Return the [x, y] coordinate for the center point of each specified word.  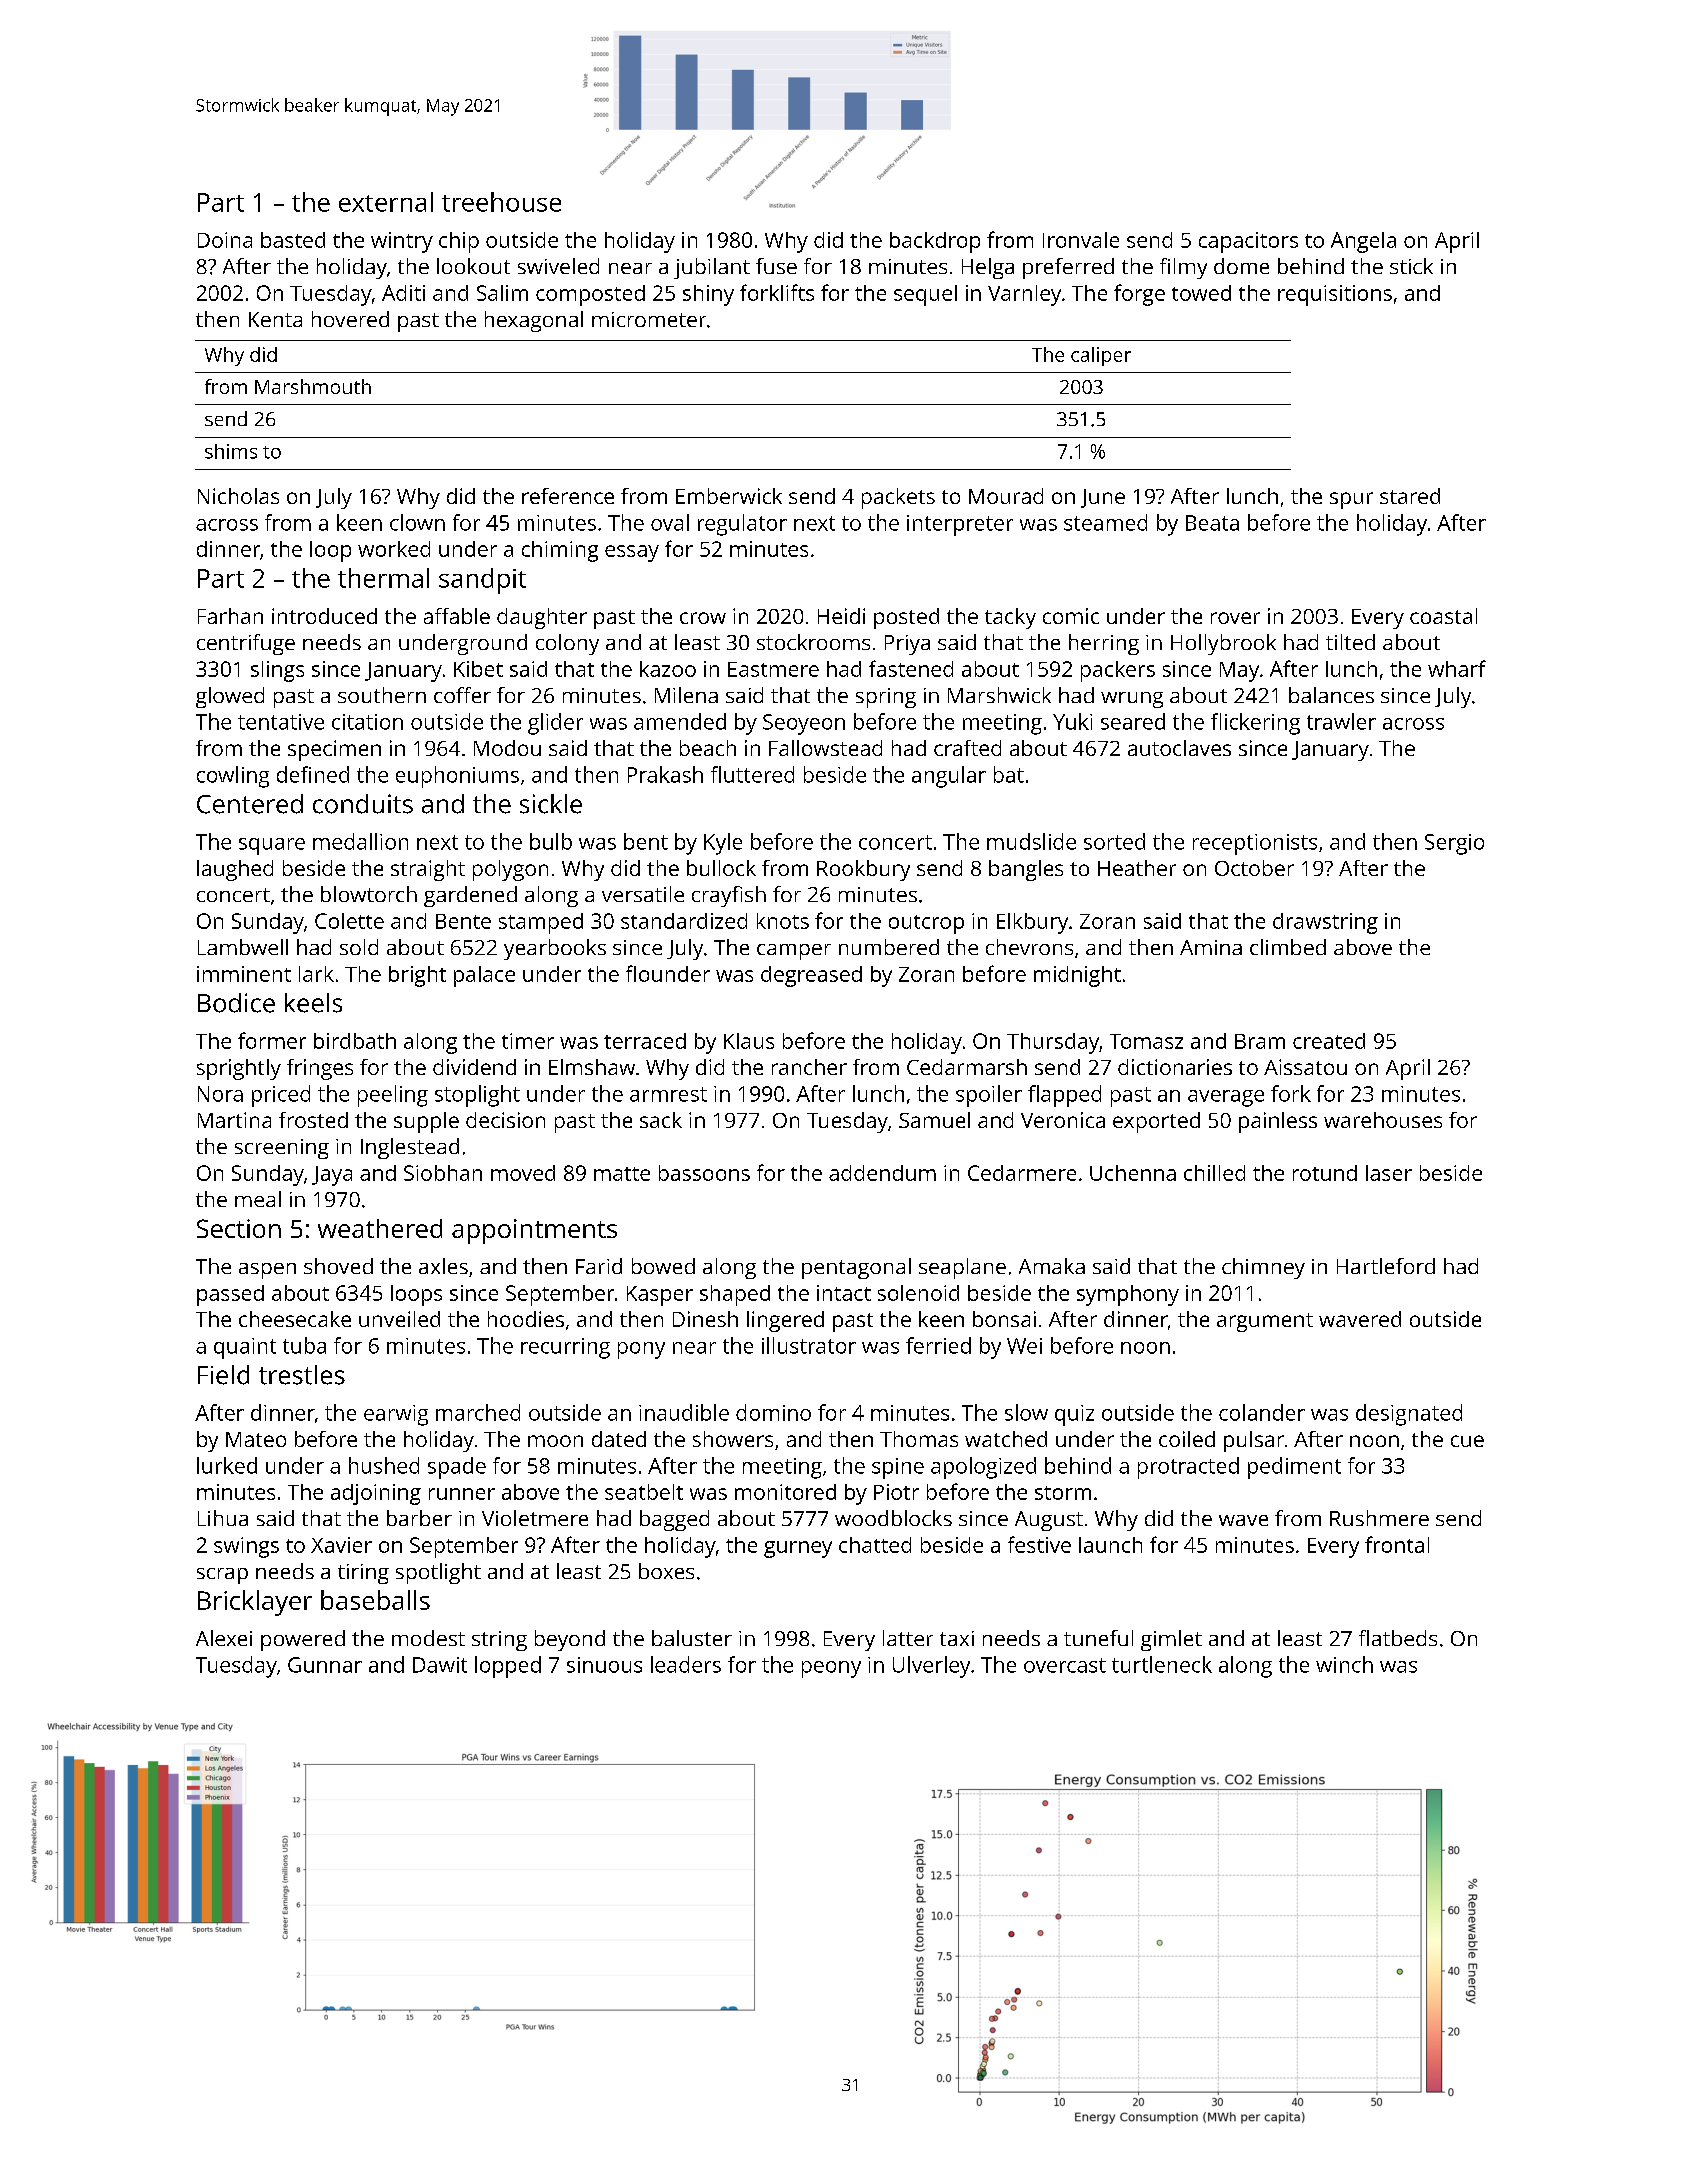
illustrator [809, 1345]
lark [316, 974]
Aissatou [1305, 1067]
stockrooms [813, 642]
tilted [1350, 642]
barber [419, 1518]
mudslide [1031, 841]
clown [417, 522]
